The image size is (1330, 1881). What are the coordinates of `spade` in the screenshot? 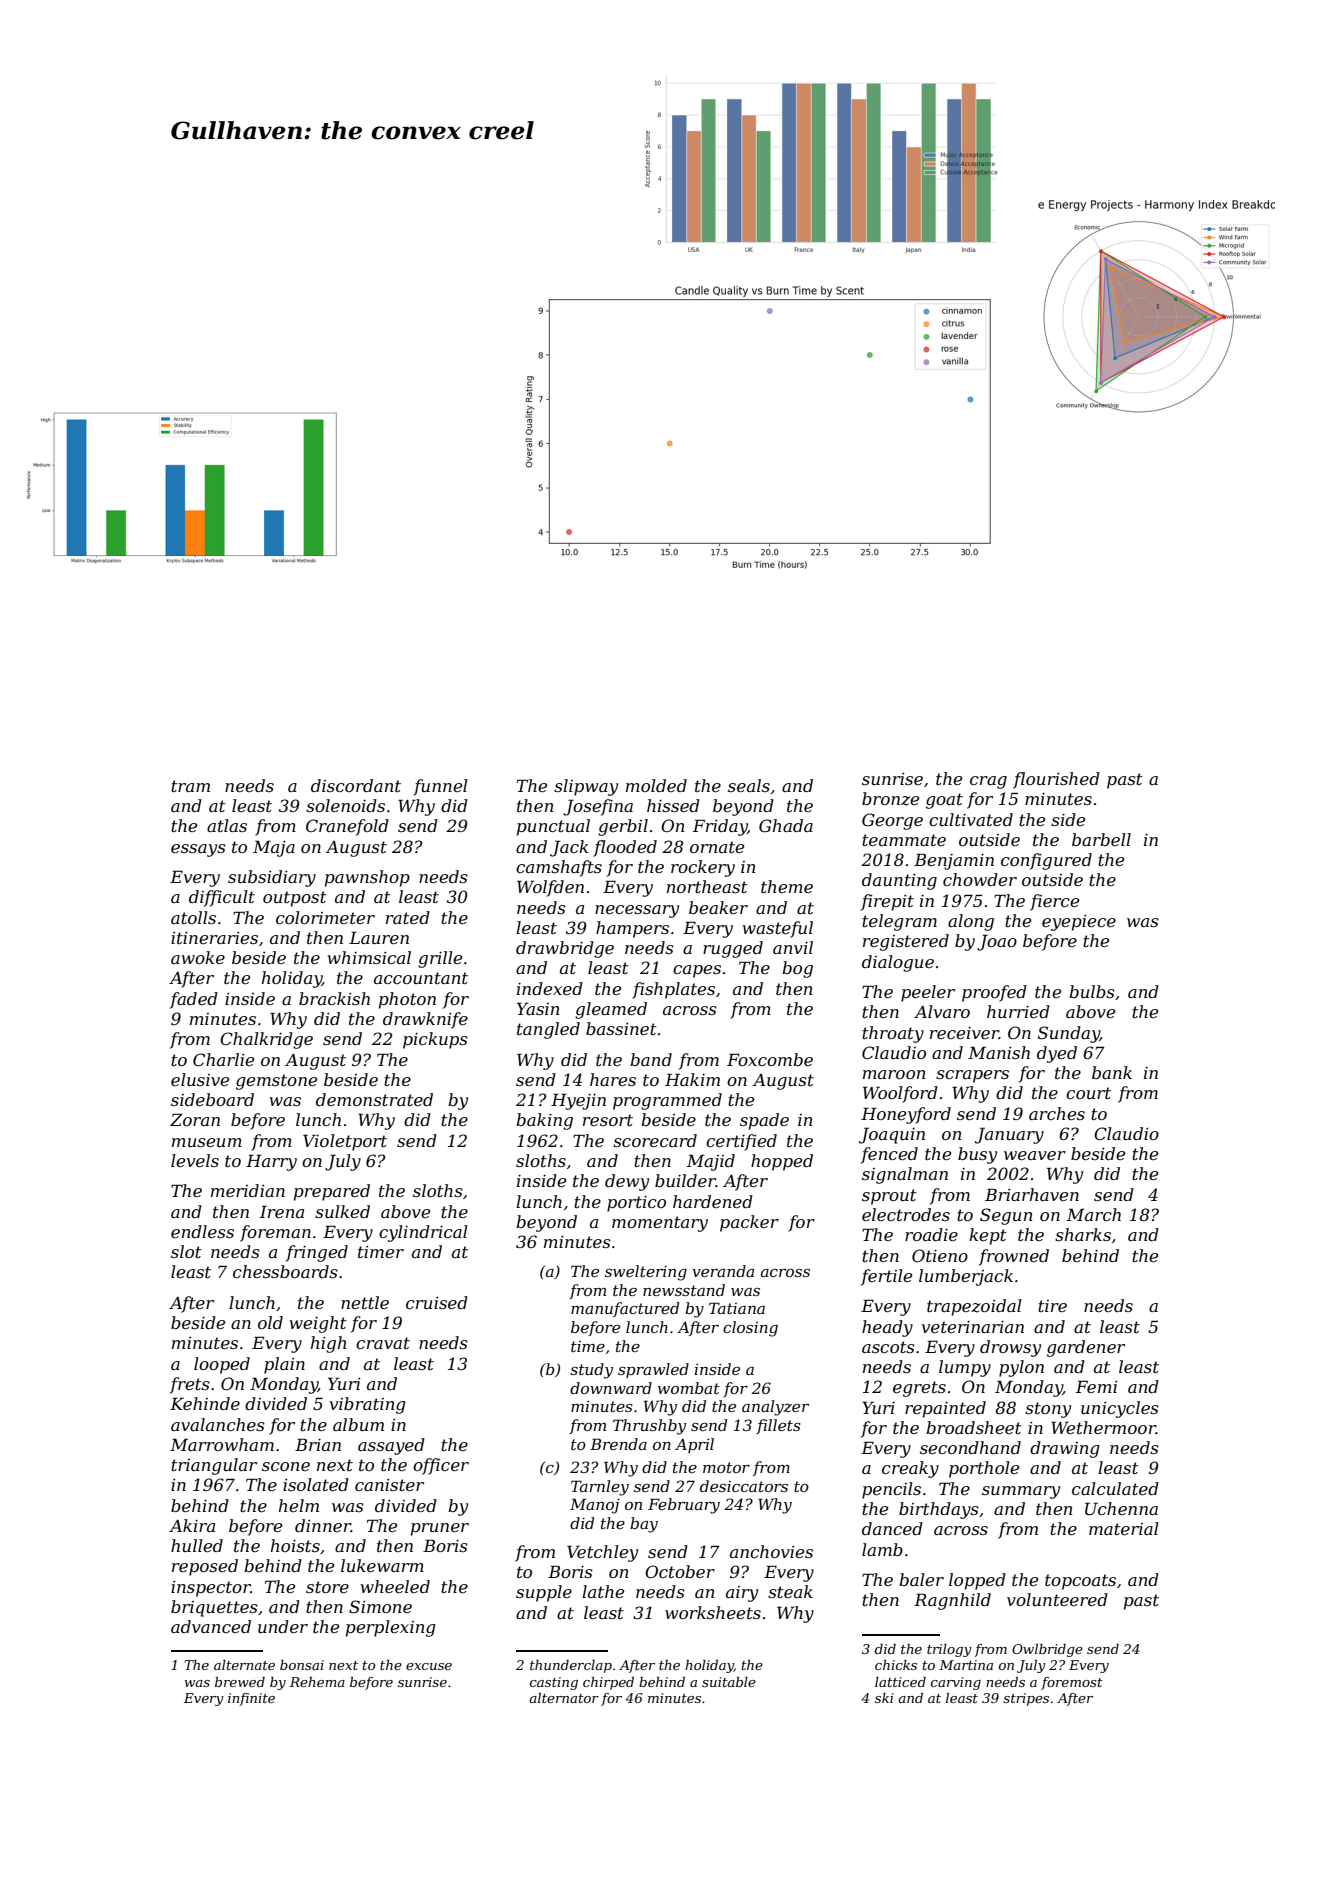 It's located at (764, 1121).
